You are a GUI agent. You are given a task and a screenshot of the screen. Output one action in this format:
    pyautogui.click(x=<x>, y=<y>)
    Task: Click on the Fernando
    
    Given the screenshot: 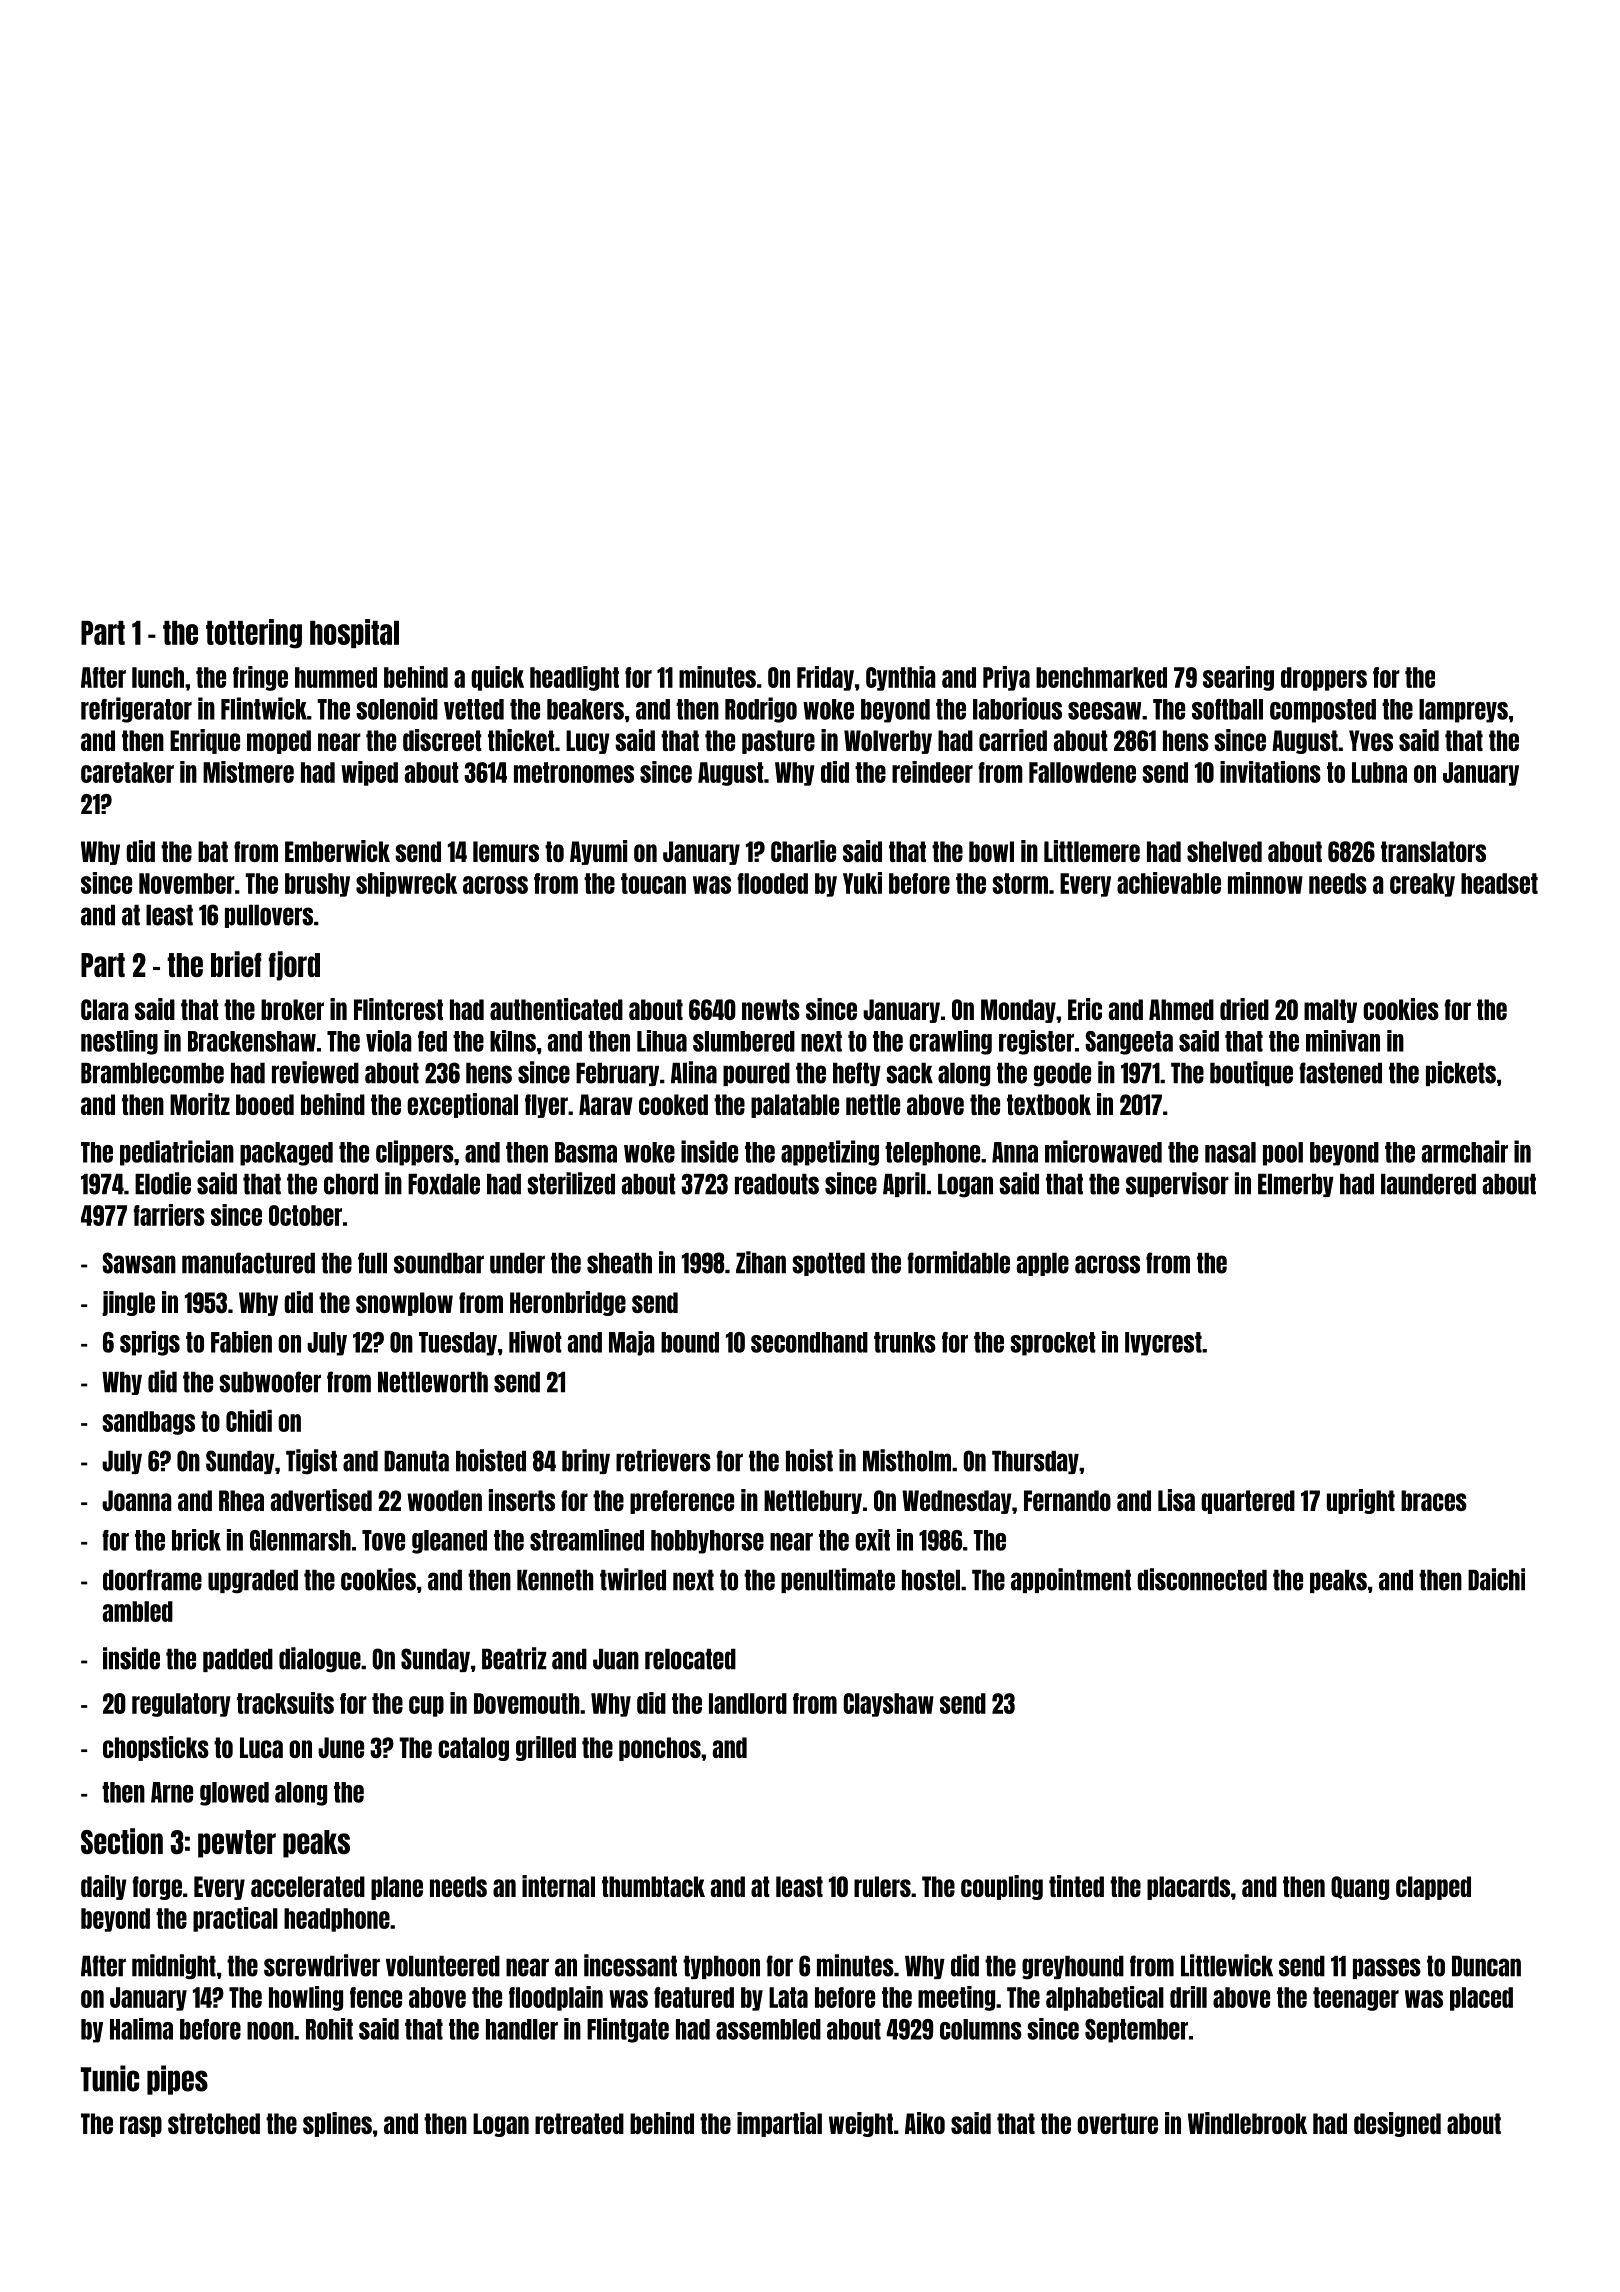 What is the action you would take?
    pyautogui.click(x=1067, y=1500)
